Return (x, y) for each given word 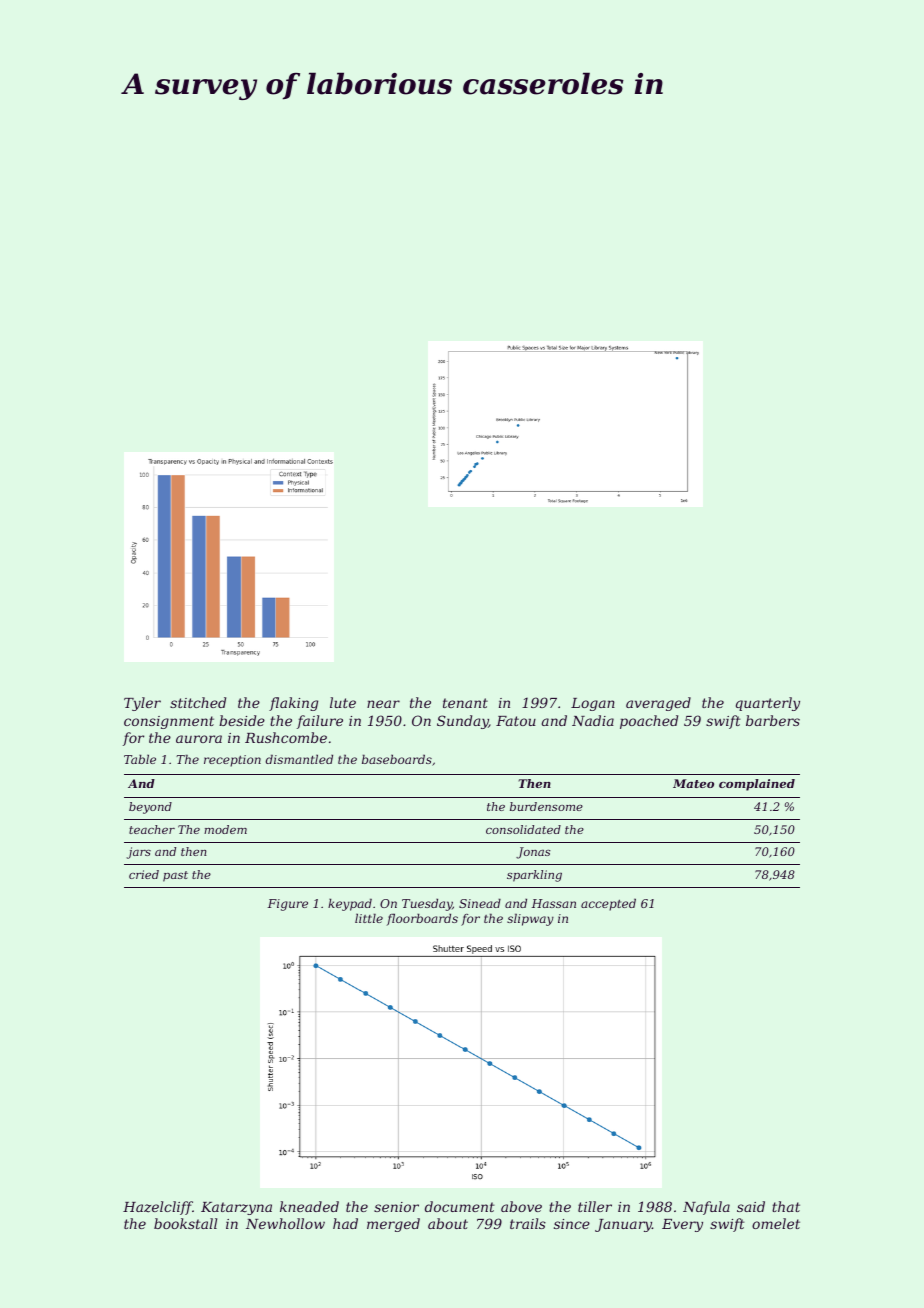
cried (144, 874)
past (175, 876)
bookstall (185, 1223)
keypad (350, 904)
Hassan (554, 903)
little (369, 918)
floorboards (422, 919)
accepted (608, 904)
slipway (530, 919)
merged (393, 1225)
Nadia (593, 720)
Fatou (516, 721)
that (786, 1206)
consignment (169, 722)
